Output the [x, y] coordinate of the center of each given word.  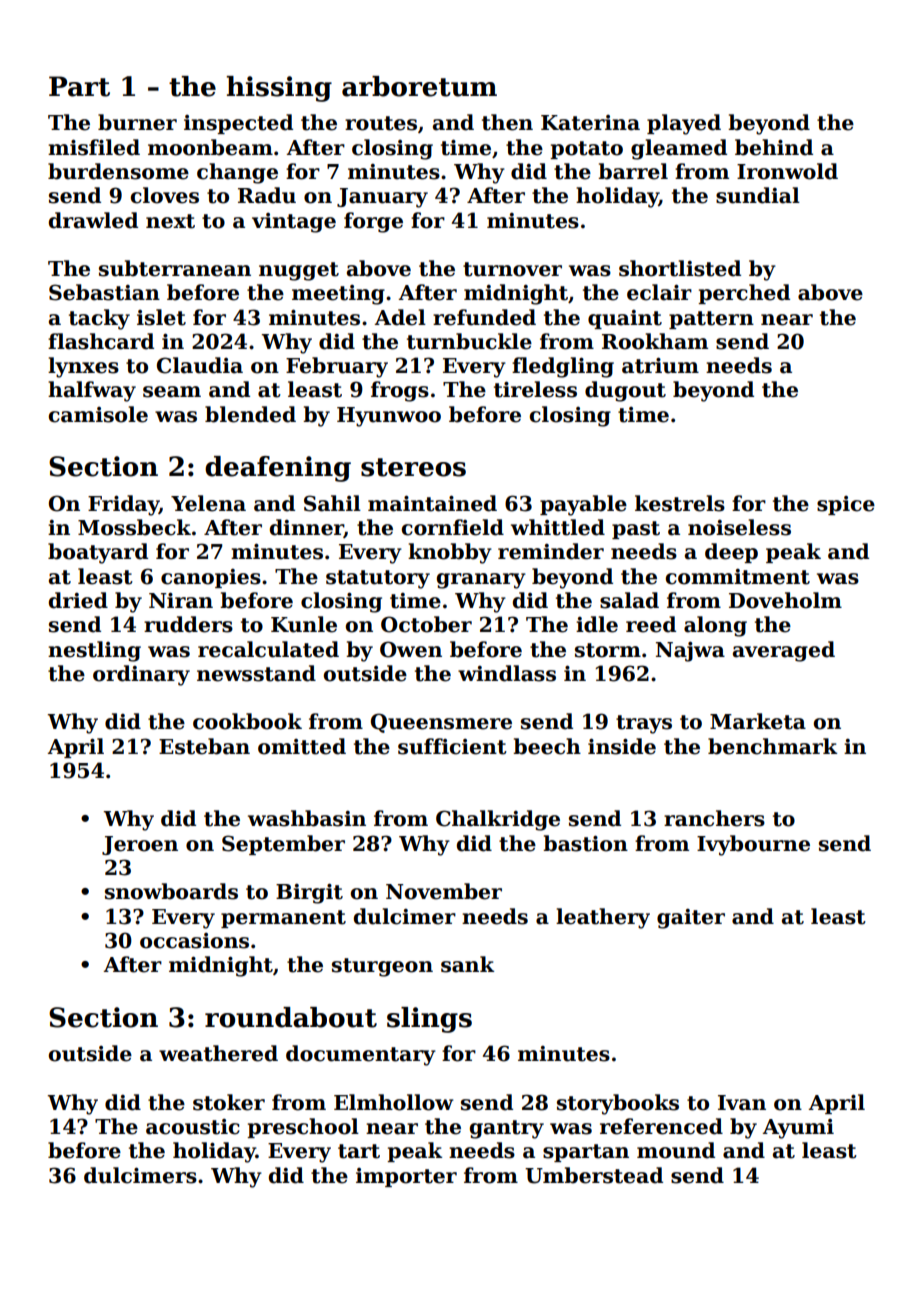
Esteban [204, 746]
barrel [633, 171]
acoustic [193, 1127]
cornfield [453, 527]
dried [78, 600]
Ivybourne [753, 845]
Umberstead [594, 1175]
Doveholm [785, 600]
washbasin [307, 818]
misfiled [94, 147]
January [382, 198]
